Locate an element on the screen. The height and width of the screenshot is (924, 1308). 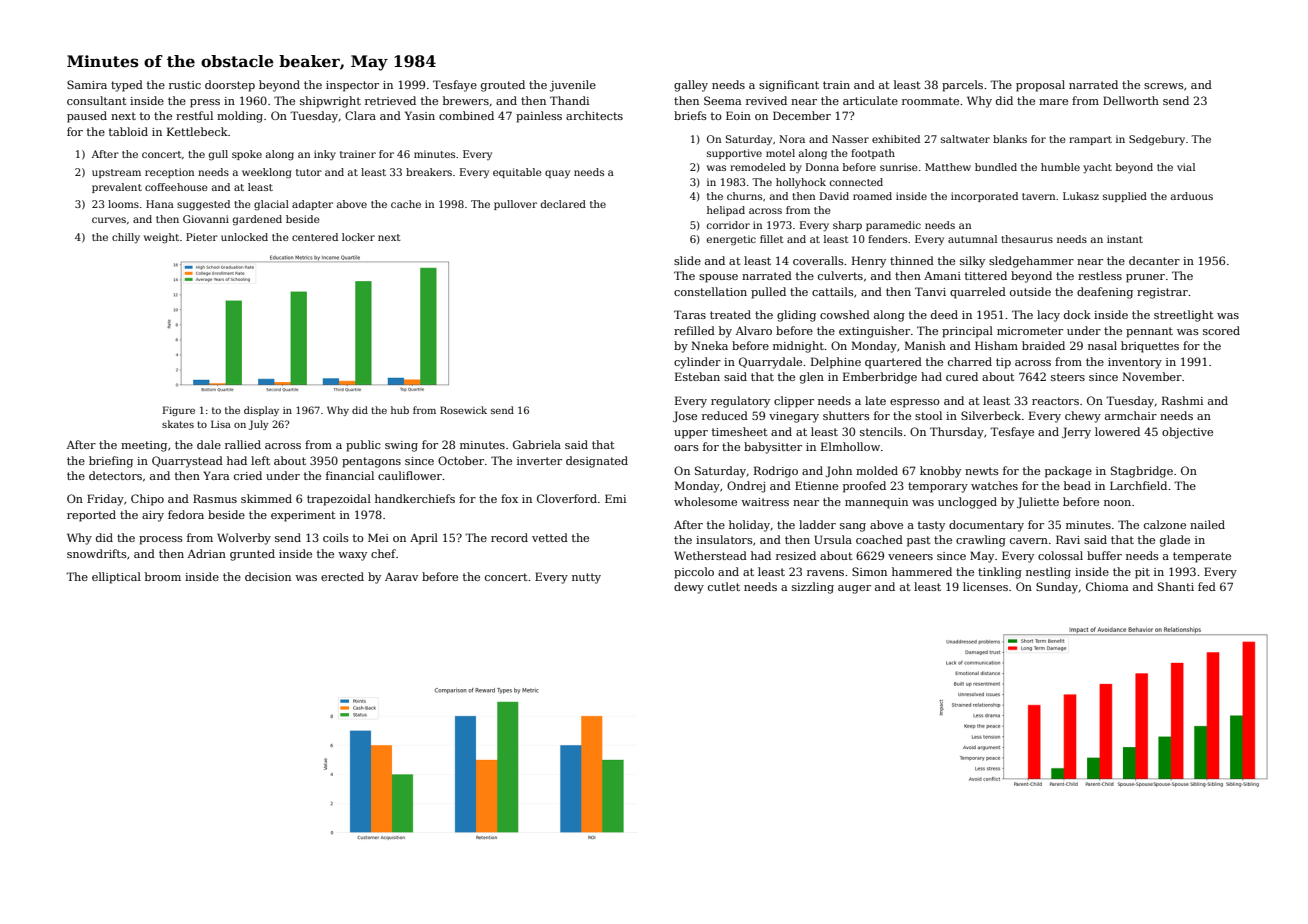
Rashmi is located at coordinates (1182, 400).
